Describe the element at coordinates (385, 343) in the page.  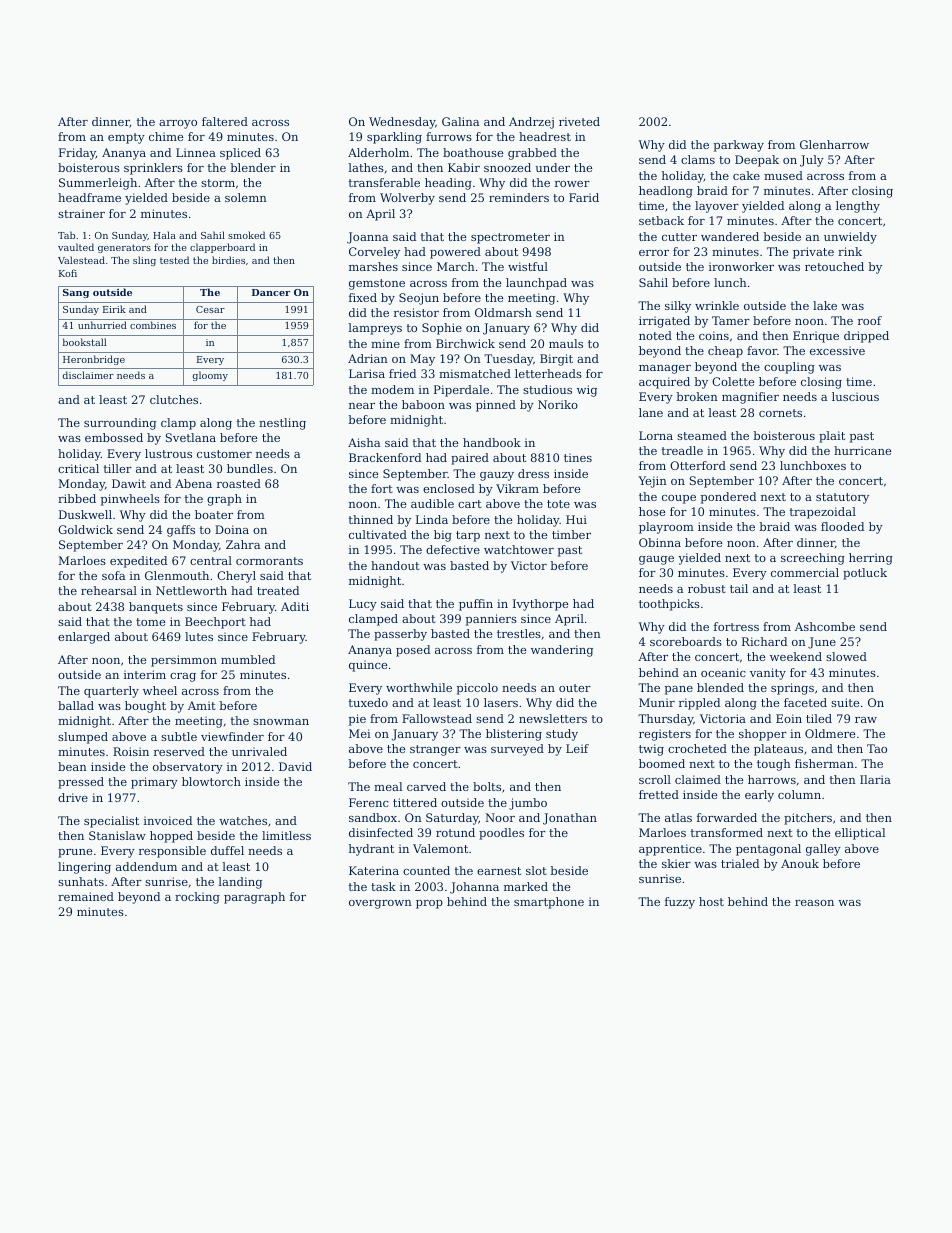
I see `mine` at that location.
